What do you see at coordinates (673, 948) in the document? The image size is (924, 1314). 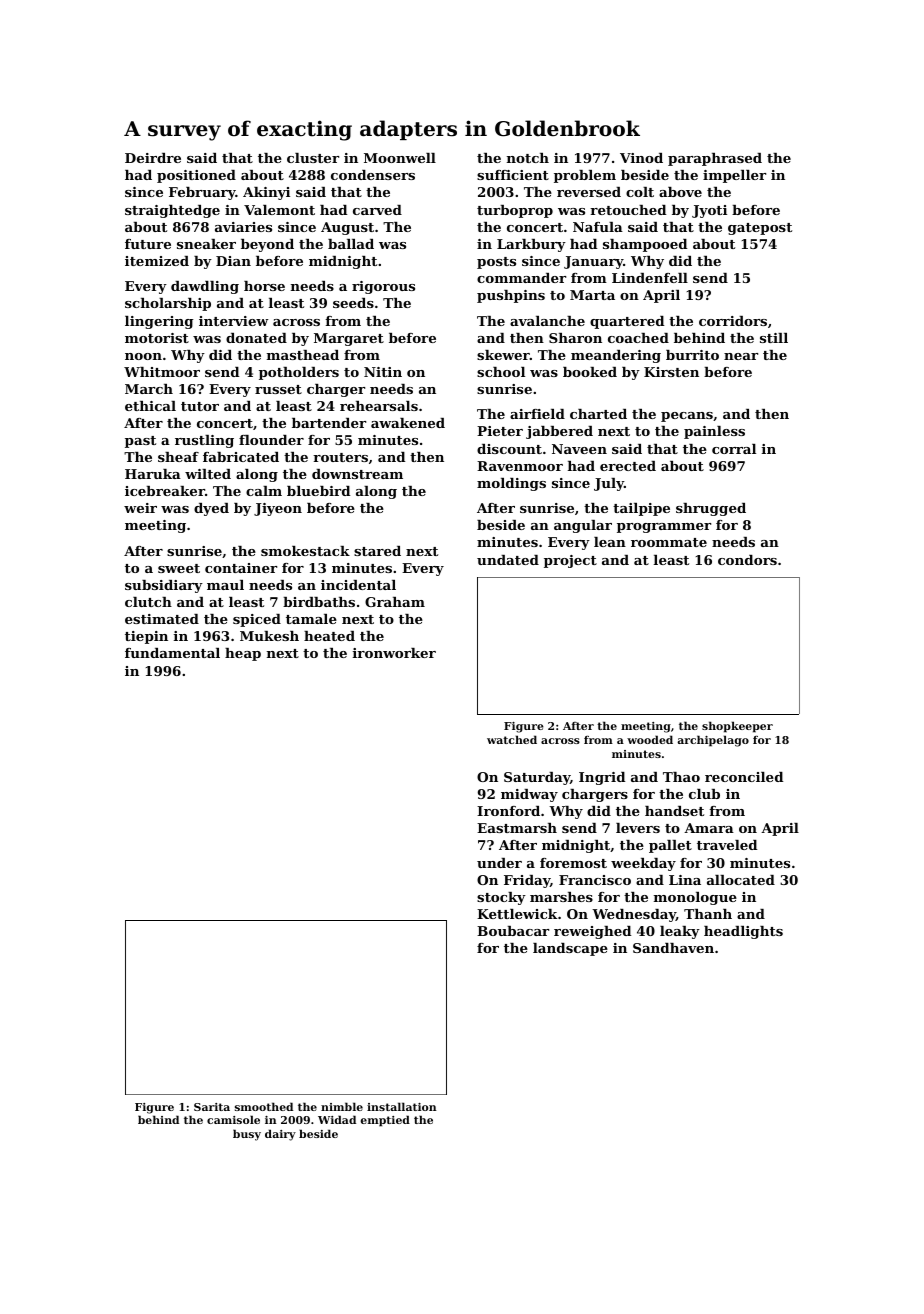 I see `Sandhaven` at bounding box center [673, 948].
